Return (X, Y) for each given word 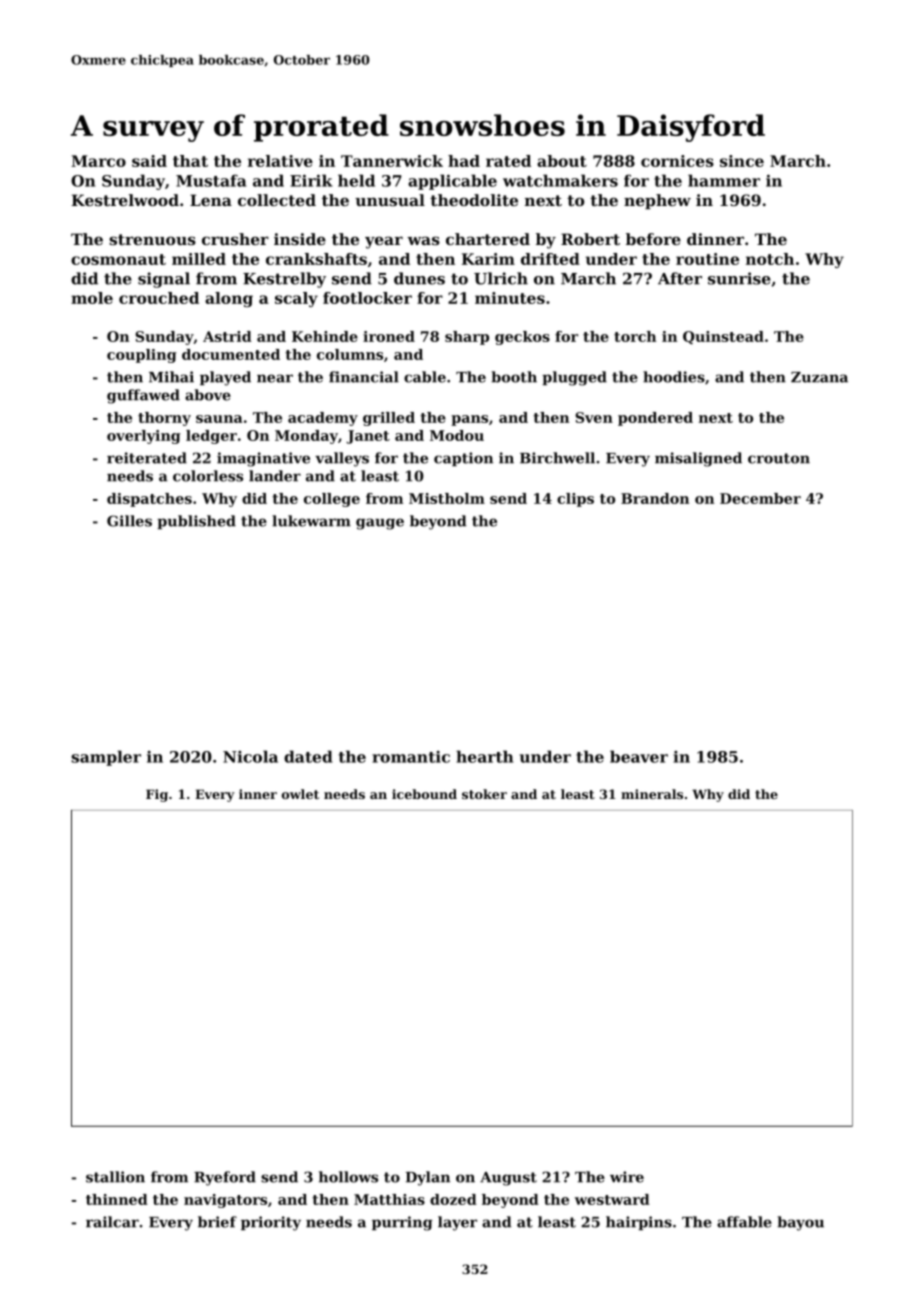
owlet (300, 794)
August (508, 1179)
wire (627, 1177)
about (562, 161)
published (196, 522)
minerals (652, 794)
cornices (677, 161)
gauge (380, 524)
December (760, 498)
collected (277, 200)
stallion (115, 1177)
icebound (424, 794)
